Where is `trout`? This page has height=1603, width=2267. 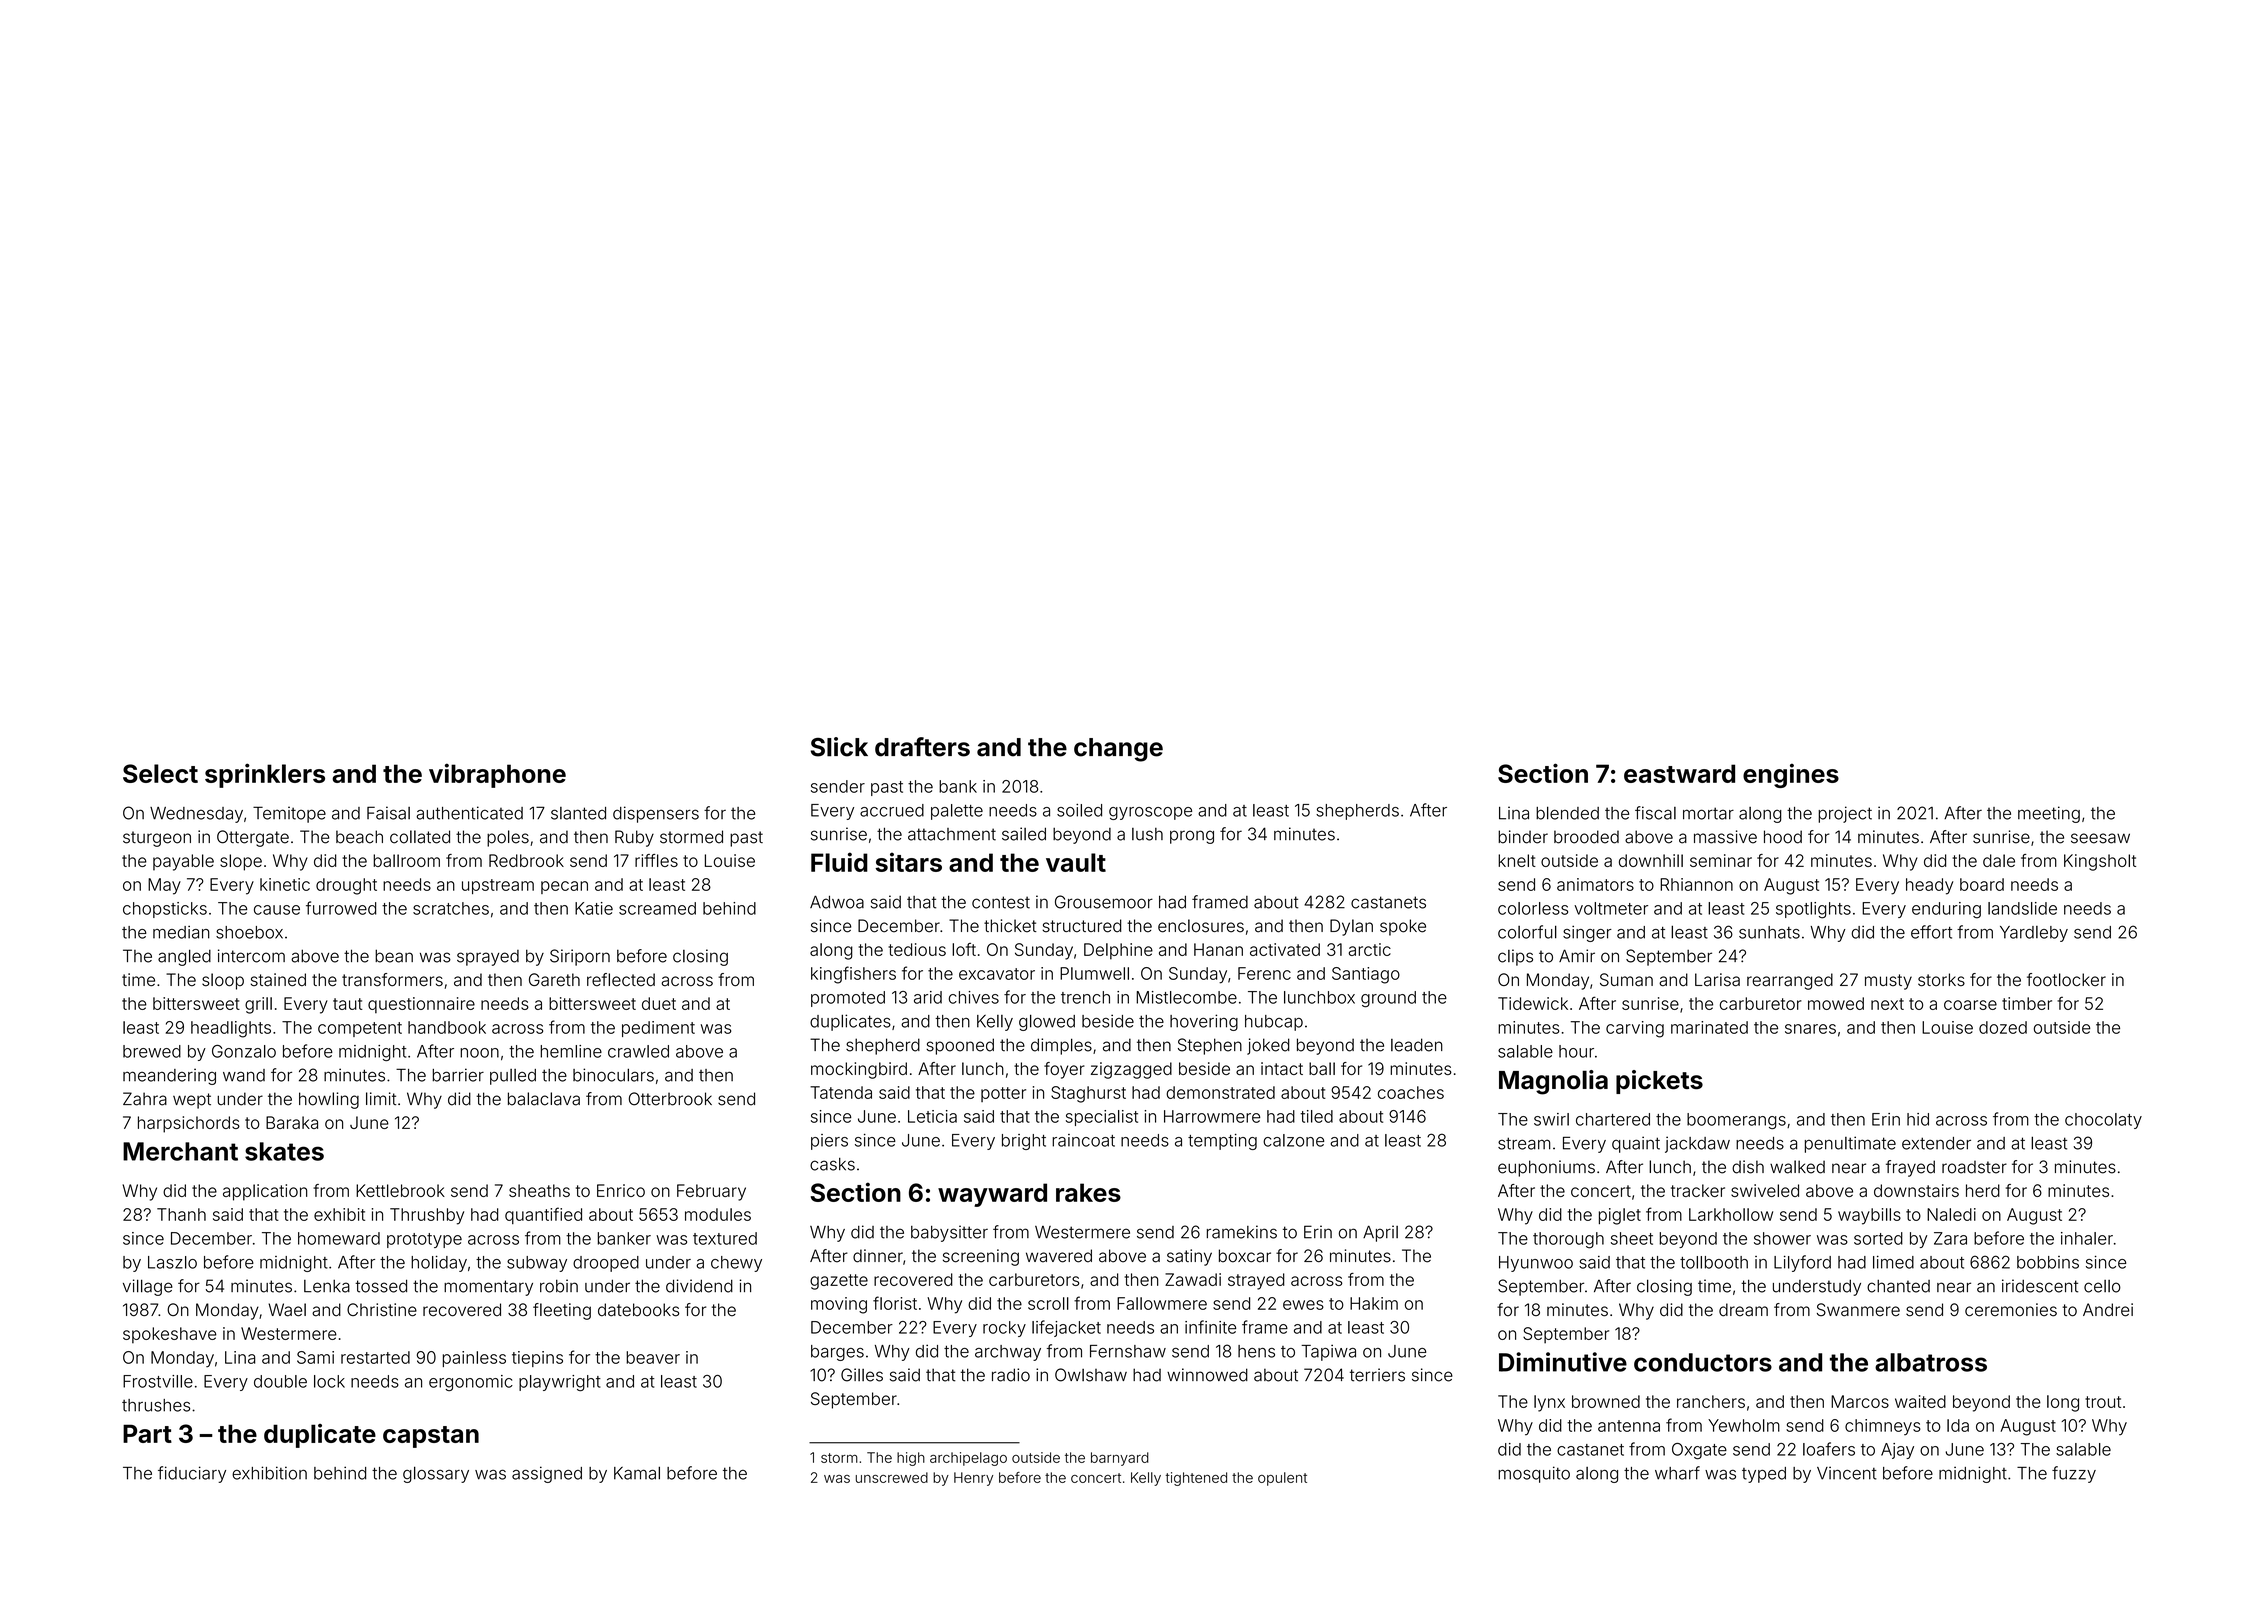 trout is located at coordinates (2103, 1402).
